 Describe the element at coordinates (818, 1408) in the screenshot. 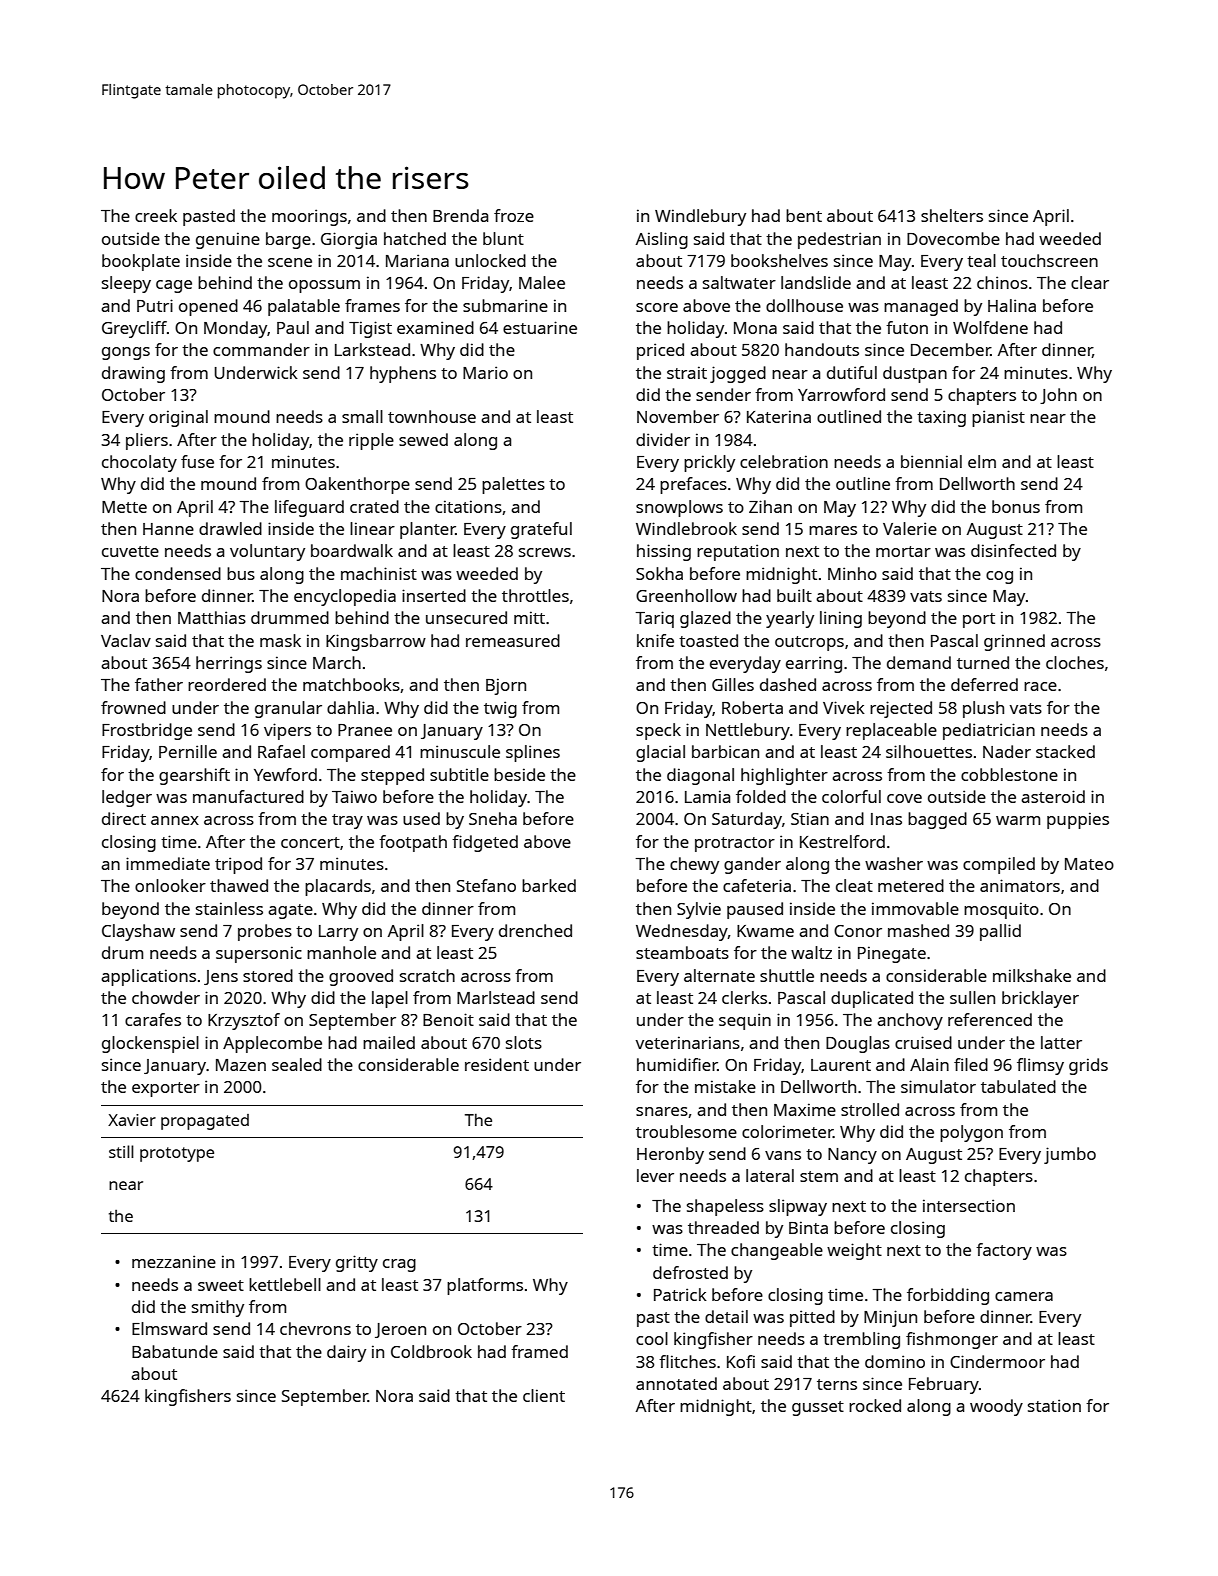

I see `gusset` at that location.
